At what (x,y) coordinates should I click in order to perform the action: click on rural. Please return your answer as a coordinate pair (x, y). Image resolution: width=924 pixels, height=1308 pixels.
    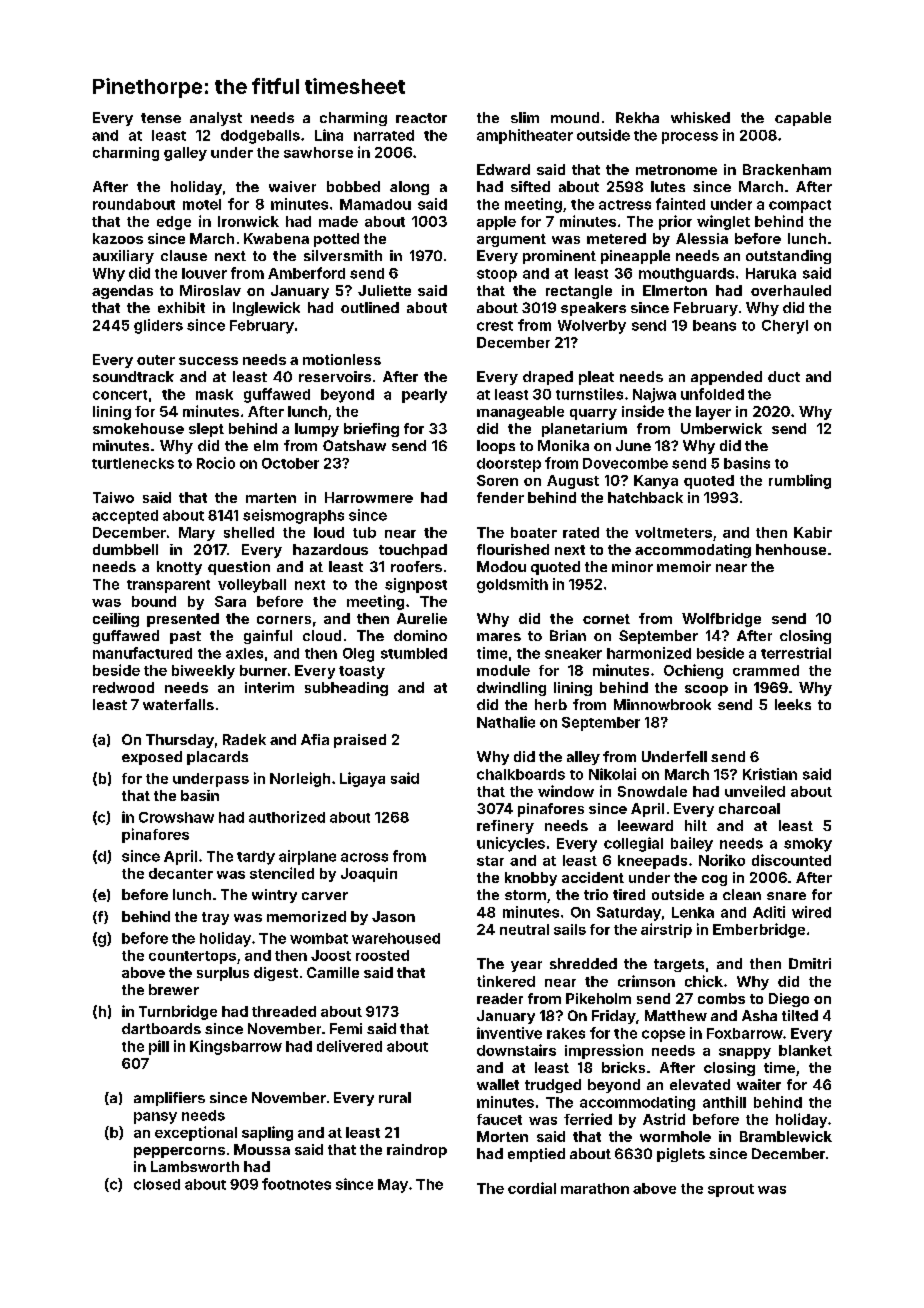
    Looking at the image, I should click on (395, 1097).
